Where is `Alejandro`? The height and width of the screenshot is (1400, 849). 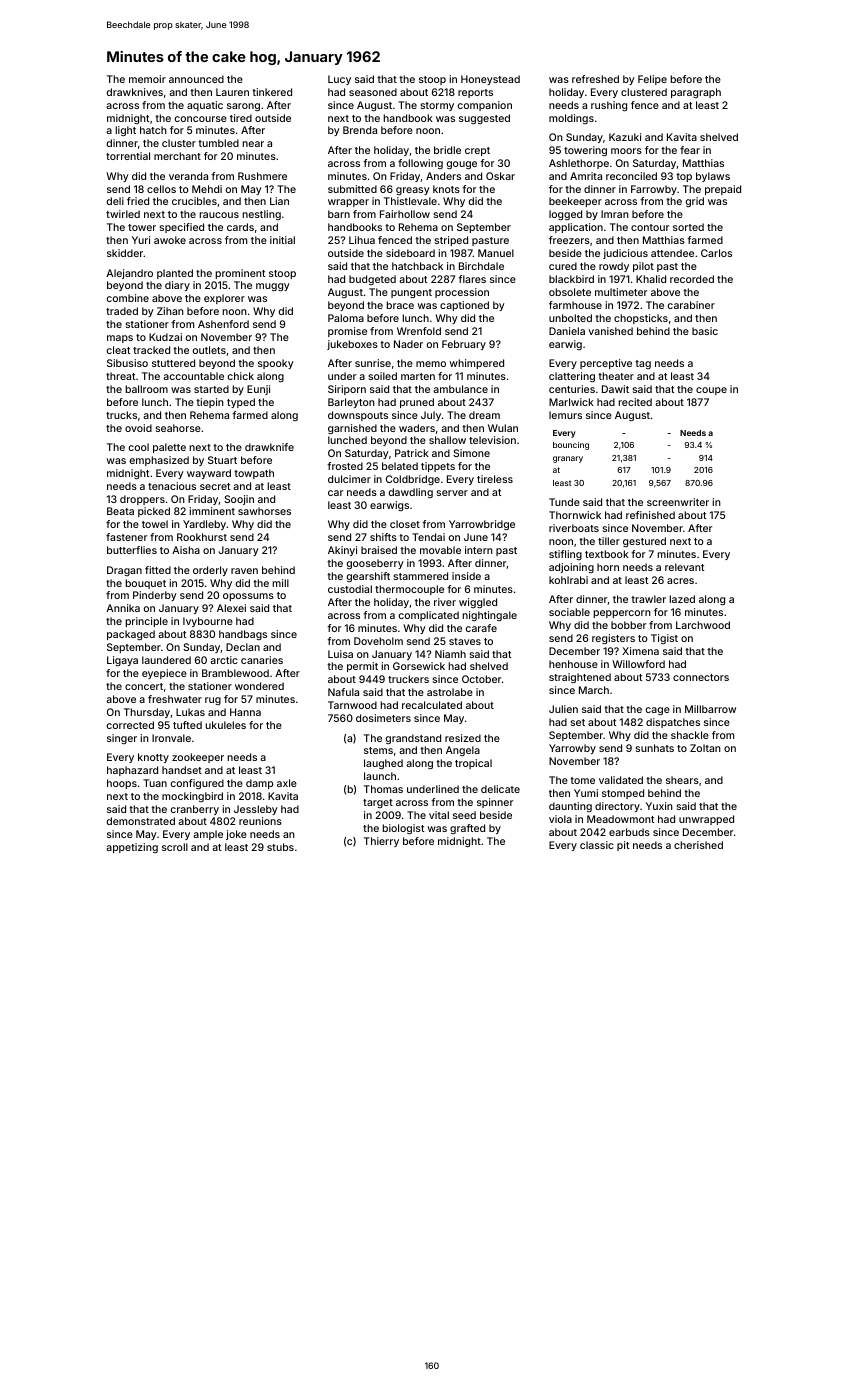 Alejandro is located at coordinates (129, 274).
